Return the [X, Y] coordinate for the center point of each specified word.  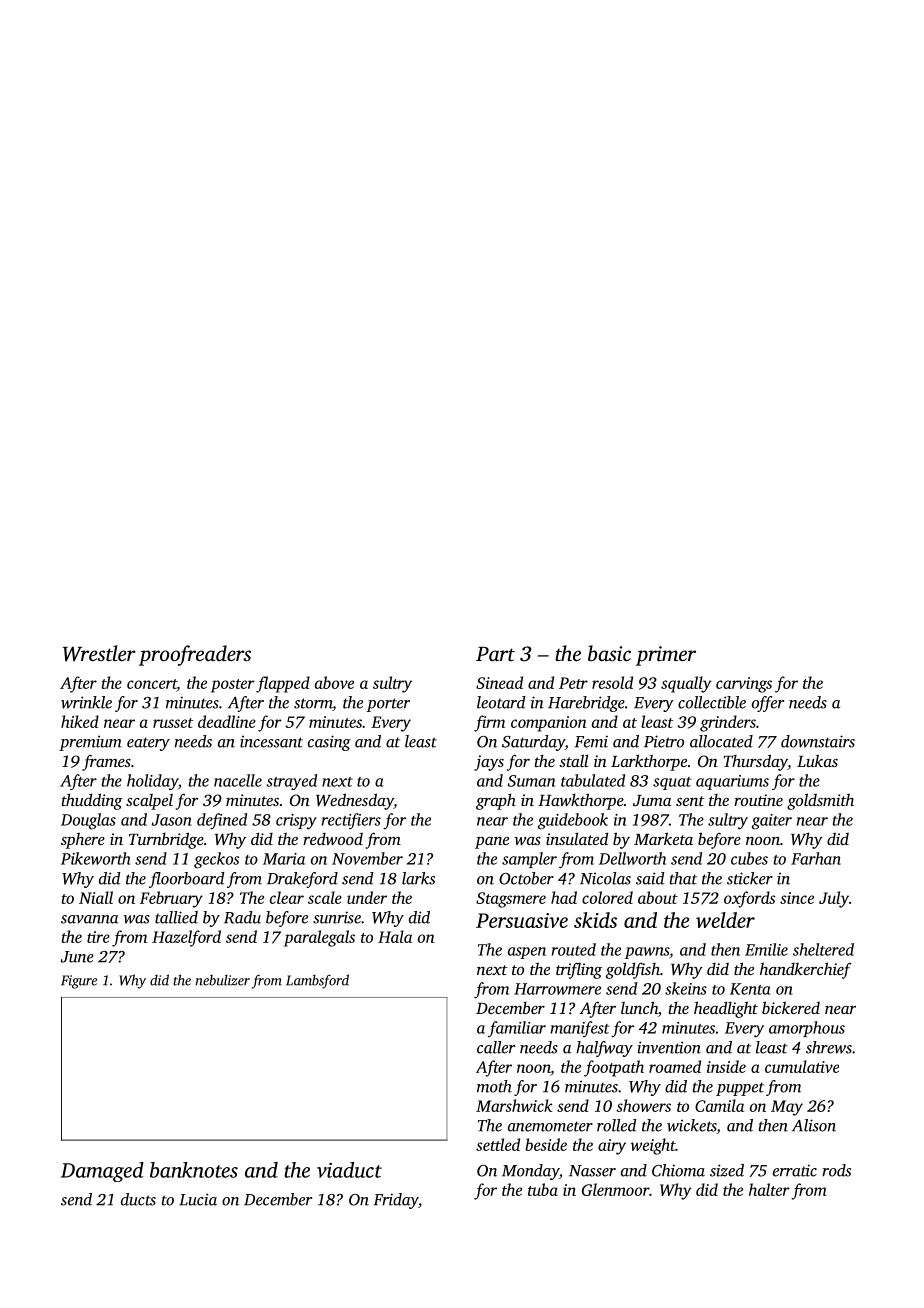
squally [686, 684]
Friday [396, 1201]
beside [546, 1144]
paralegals [319, 938]
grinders [728, 723]
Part [495, 654]
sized [727, 1170]
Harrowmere [557, 989]
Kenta [750, 989]
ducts [138, 1199]
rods [836, 1170]
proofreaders [195, 655]
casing [329, 743]
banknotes [194, 1170]
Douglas [88, 821]
